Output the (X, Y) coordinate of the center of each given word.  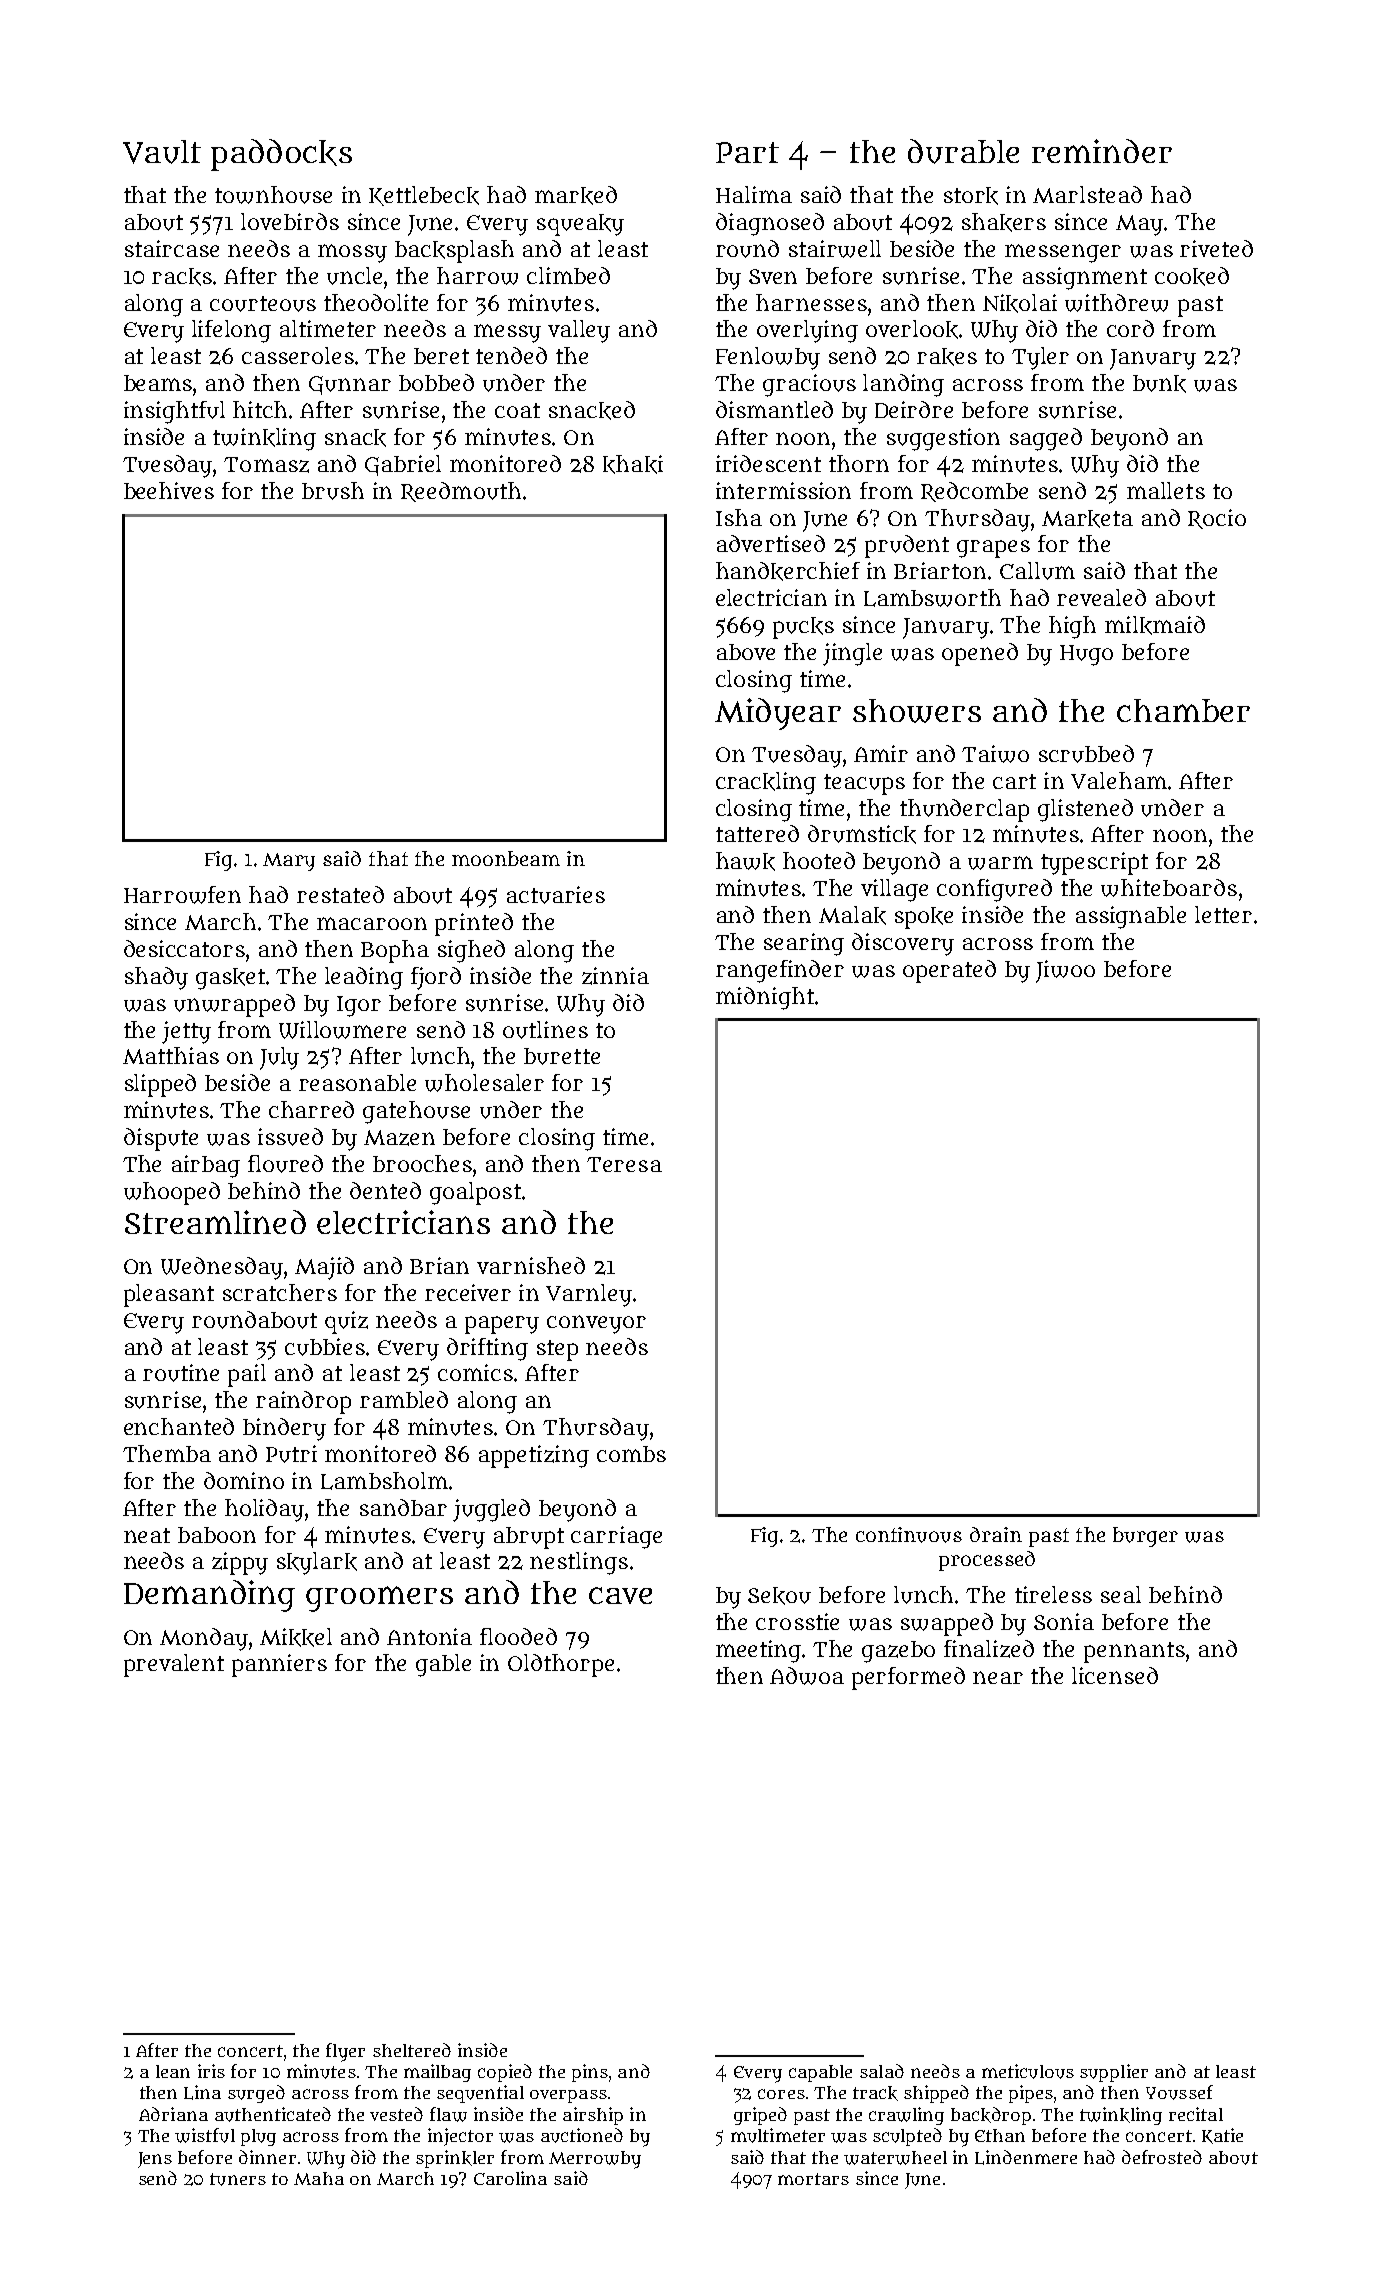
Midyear (778, 714)
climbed (568, 275)
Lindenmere (1026, 2157)
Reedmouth (461, 492)
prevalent (174, 1665)
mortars (813, 2179)
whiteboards (1169, 888)
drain (996, 1534)
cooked (1192, 276)
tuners (238, 2179)
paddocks (281, 155)
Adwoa (807, 1676)
